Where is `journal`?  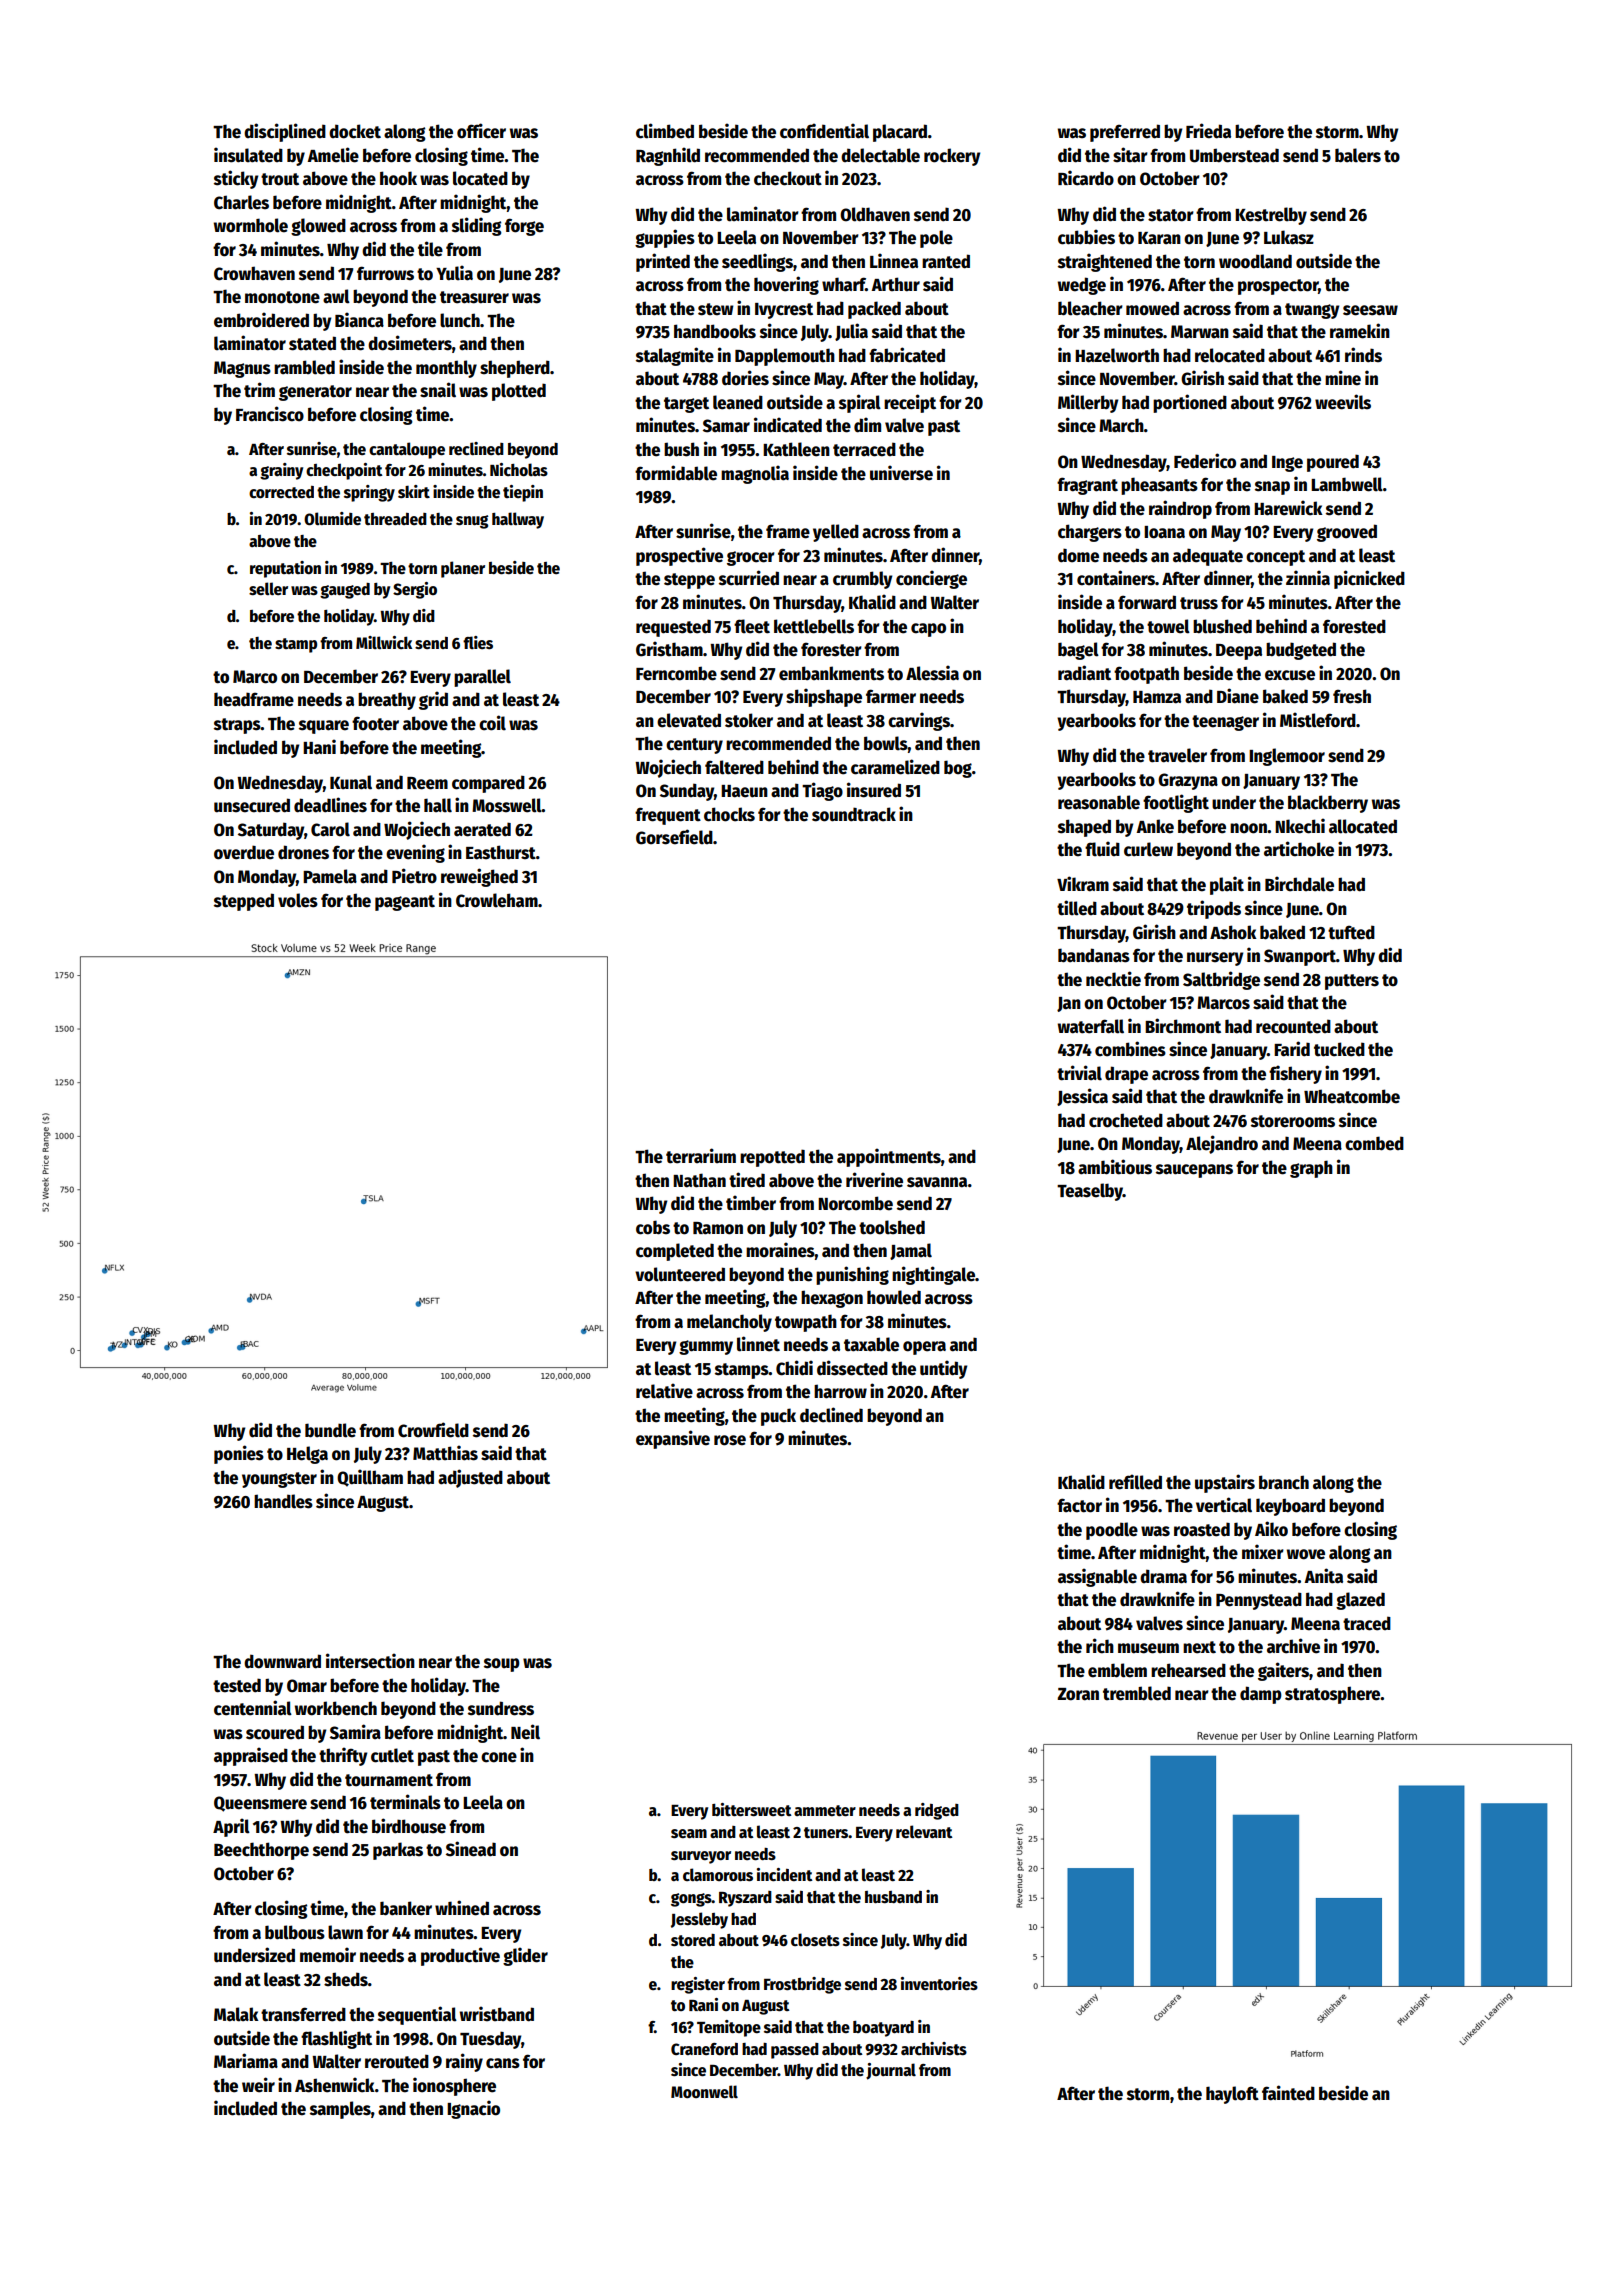 journal is located at coordinates (891, 2071).
